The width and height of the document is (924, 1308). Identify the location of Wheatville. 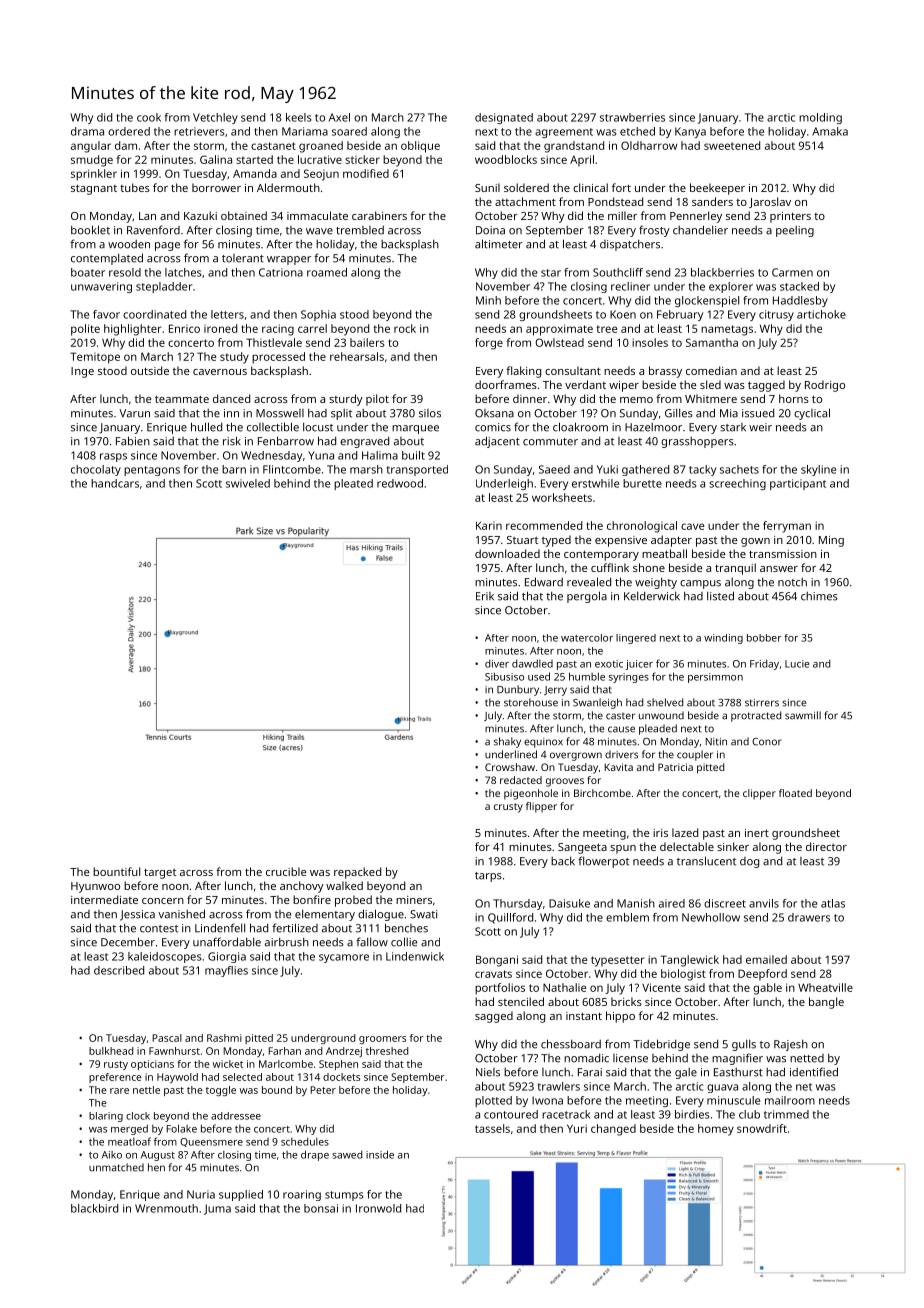
(825, 987).
